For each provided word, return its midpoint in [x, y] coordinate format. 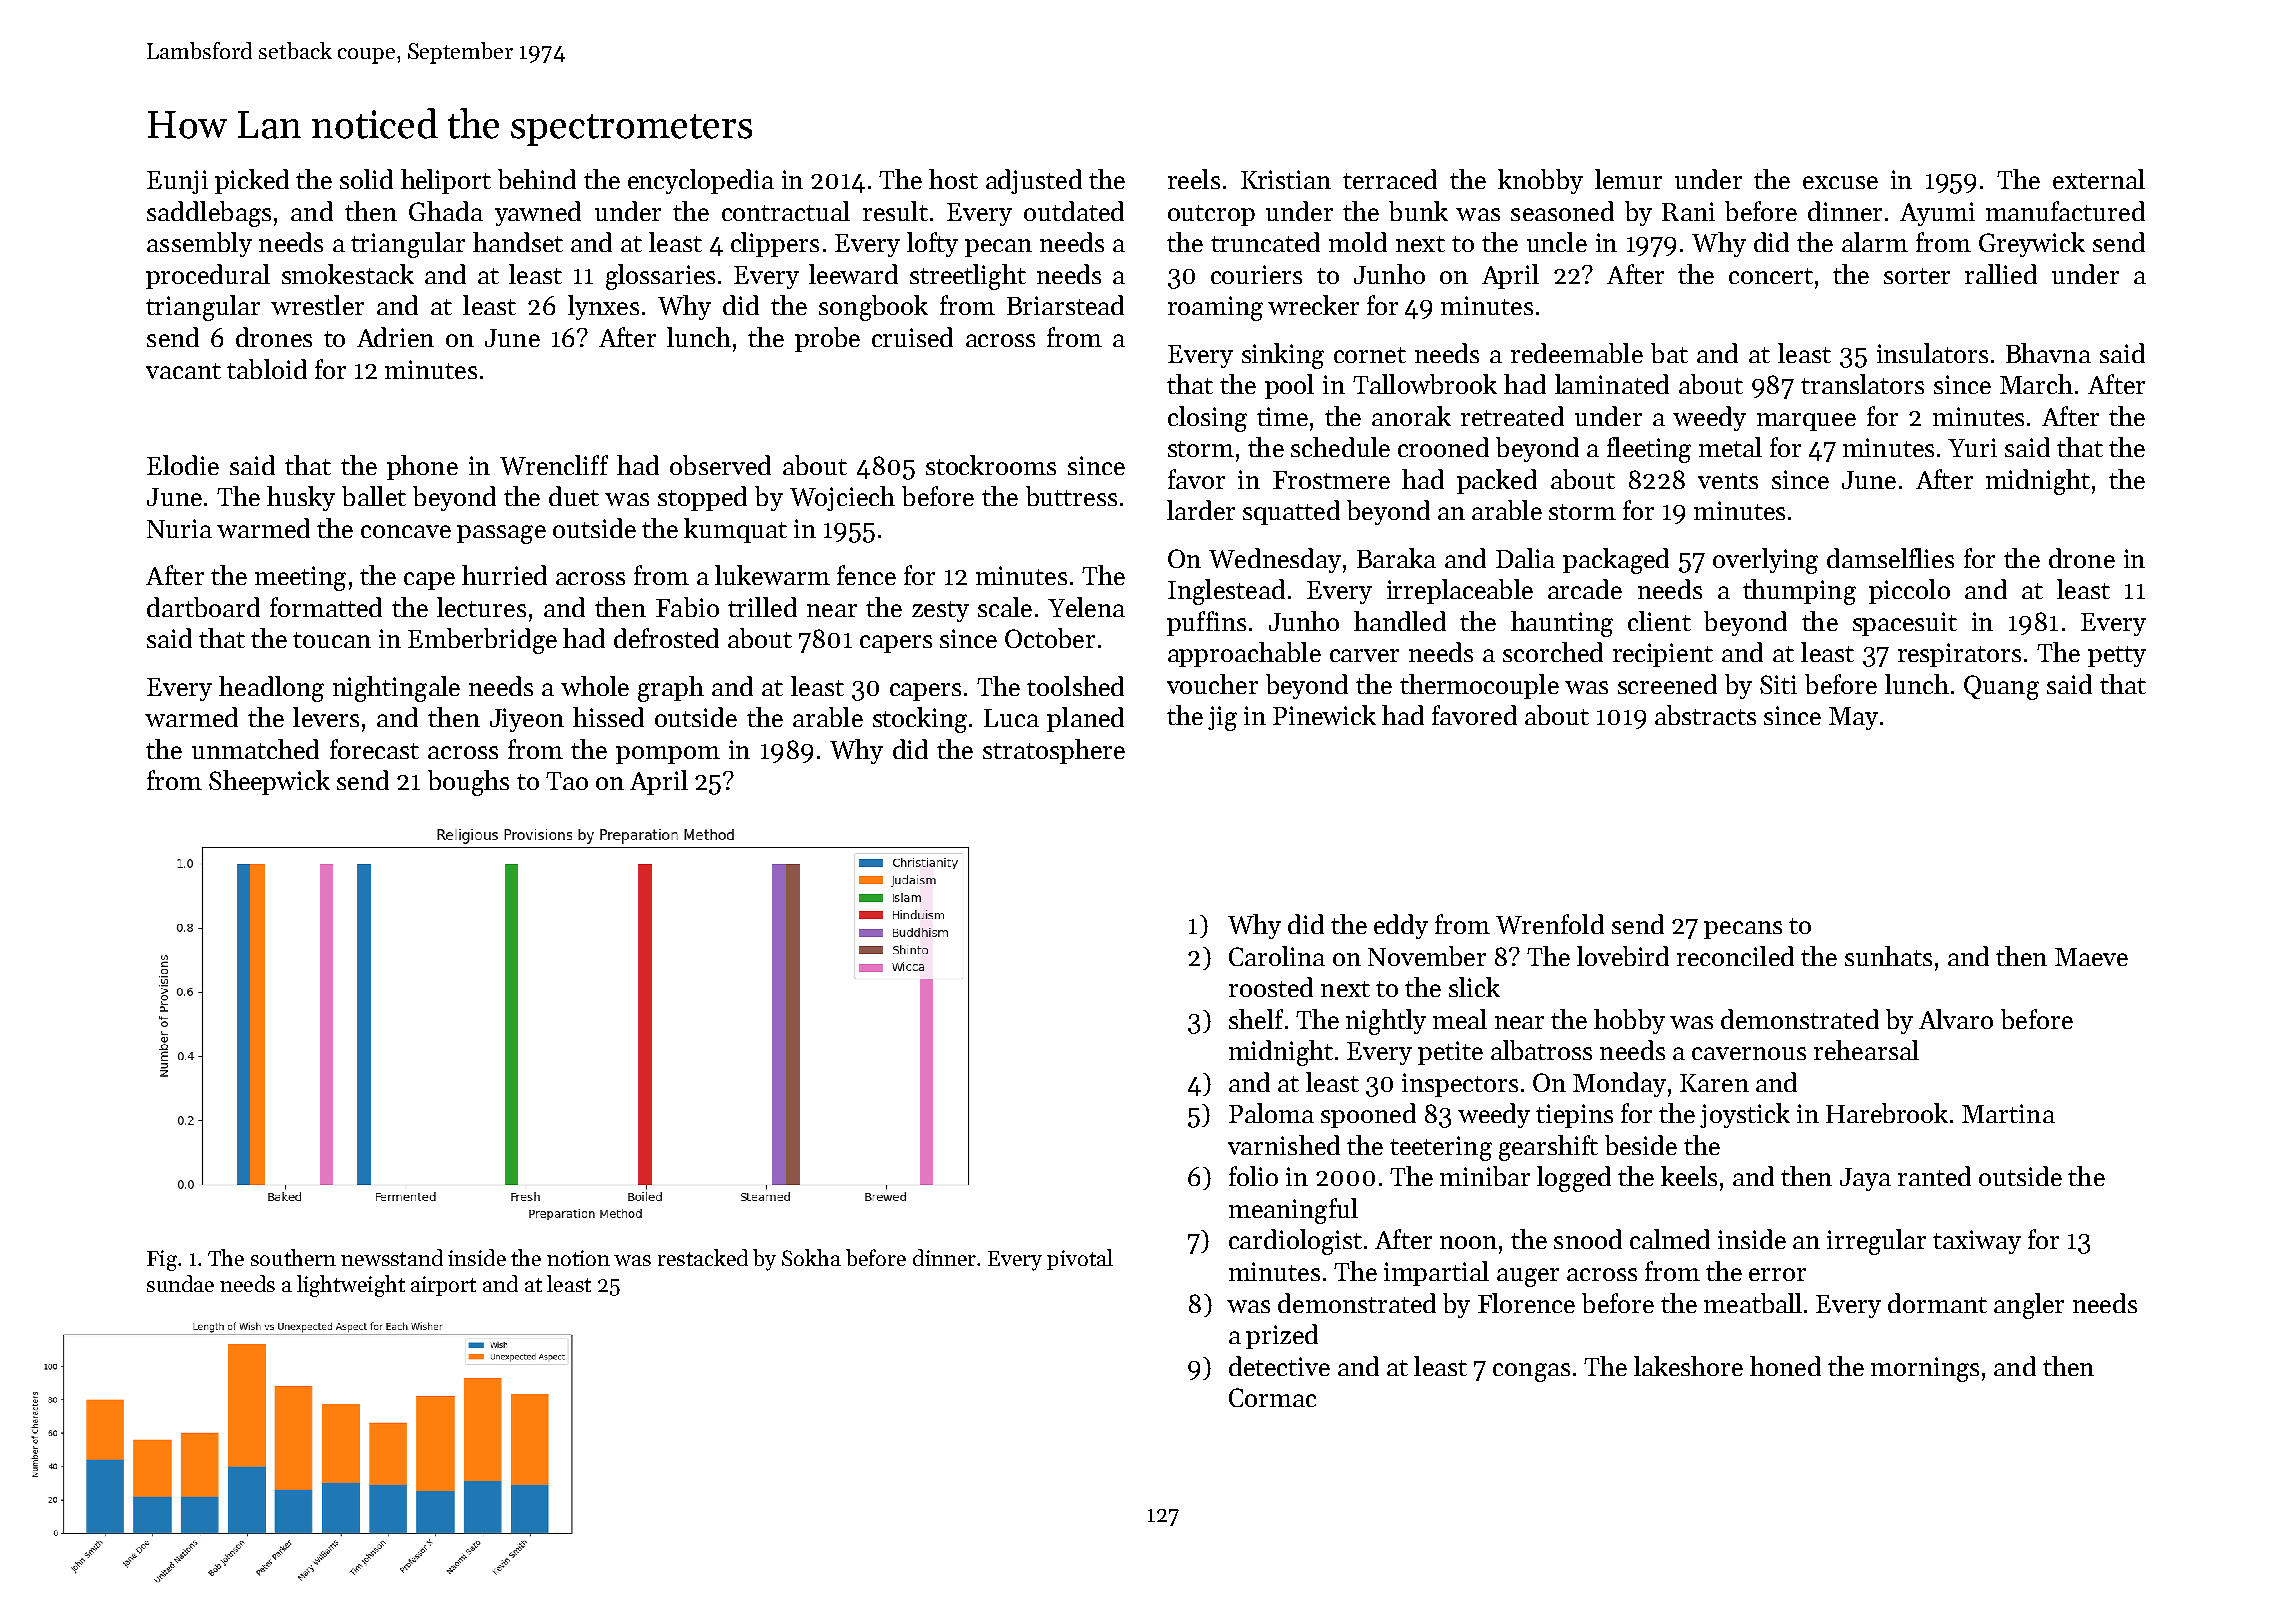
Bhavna [2048, 353]
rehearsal [1866, 1050]
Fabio [687, 607]
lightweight [351, 1286]
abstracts [1705, 715]
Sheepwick [269, 782]
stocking [920, 720]
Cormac [1272, 1397]
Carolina [1277, 956]
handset [518, 242]
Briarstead [1065, 305]
